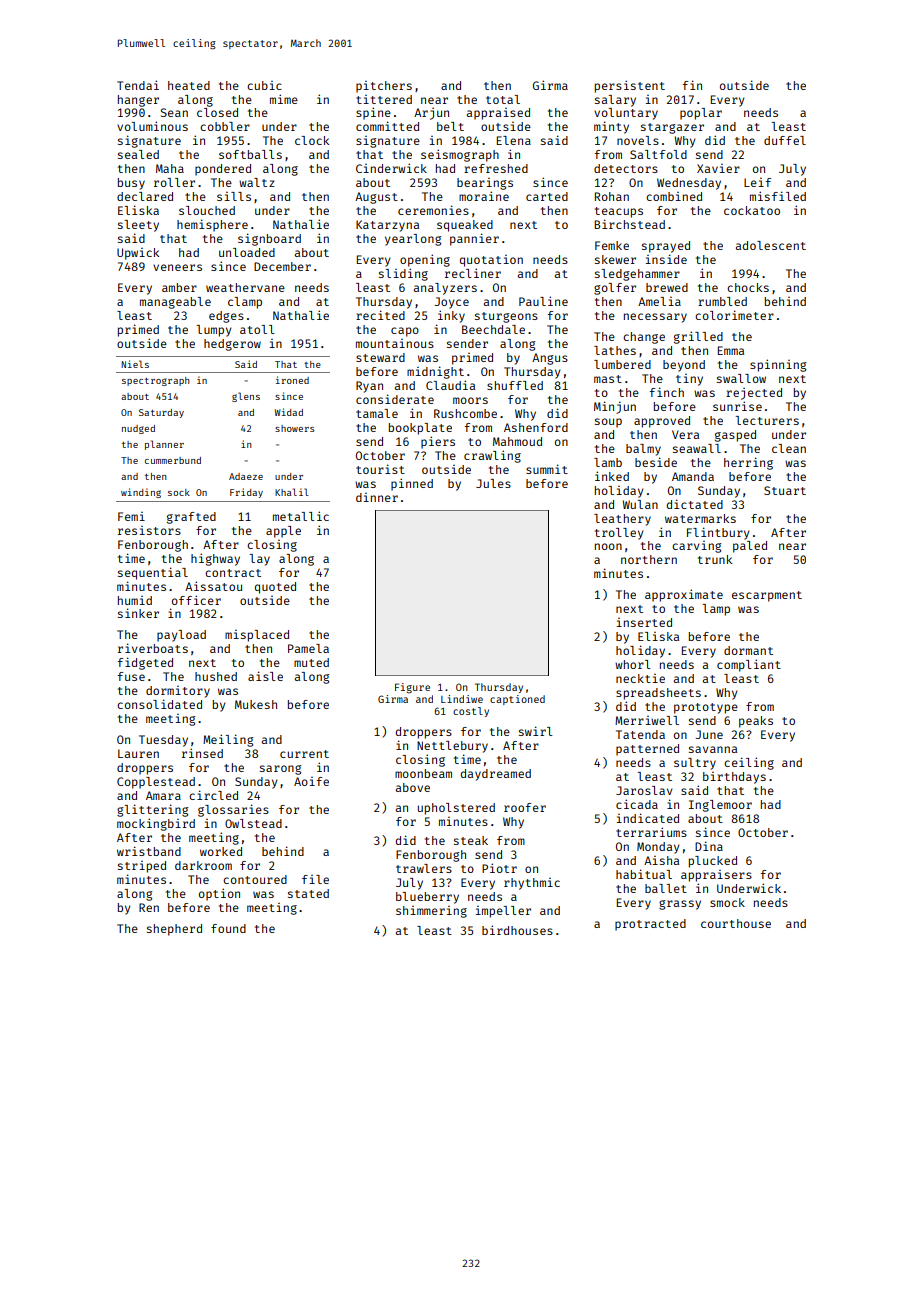 This screenshot has width=924, height=1308. What do you see at coordinates (138, 85) in the screenshot?
I see `Tendai` at bounding box center [138, 85].
